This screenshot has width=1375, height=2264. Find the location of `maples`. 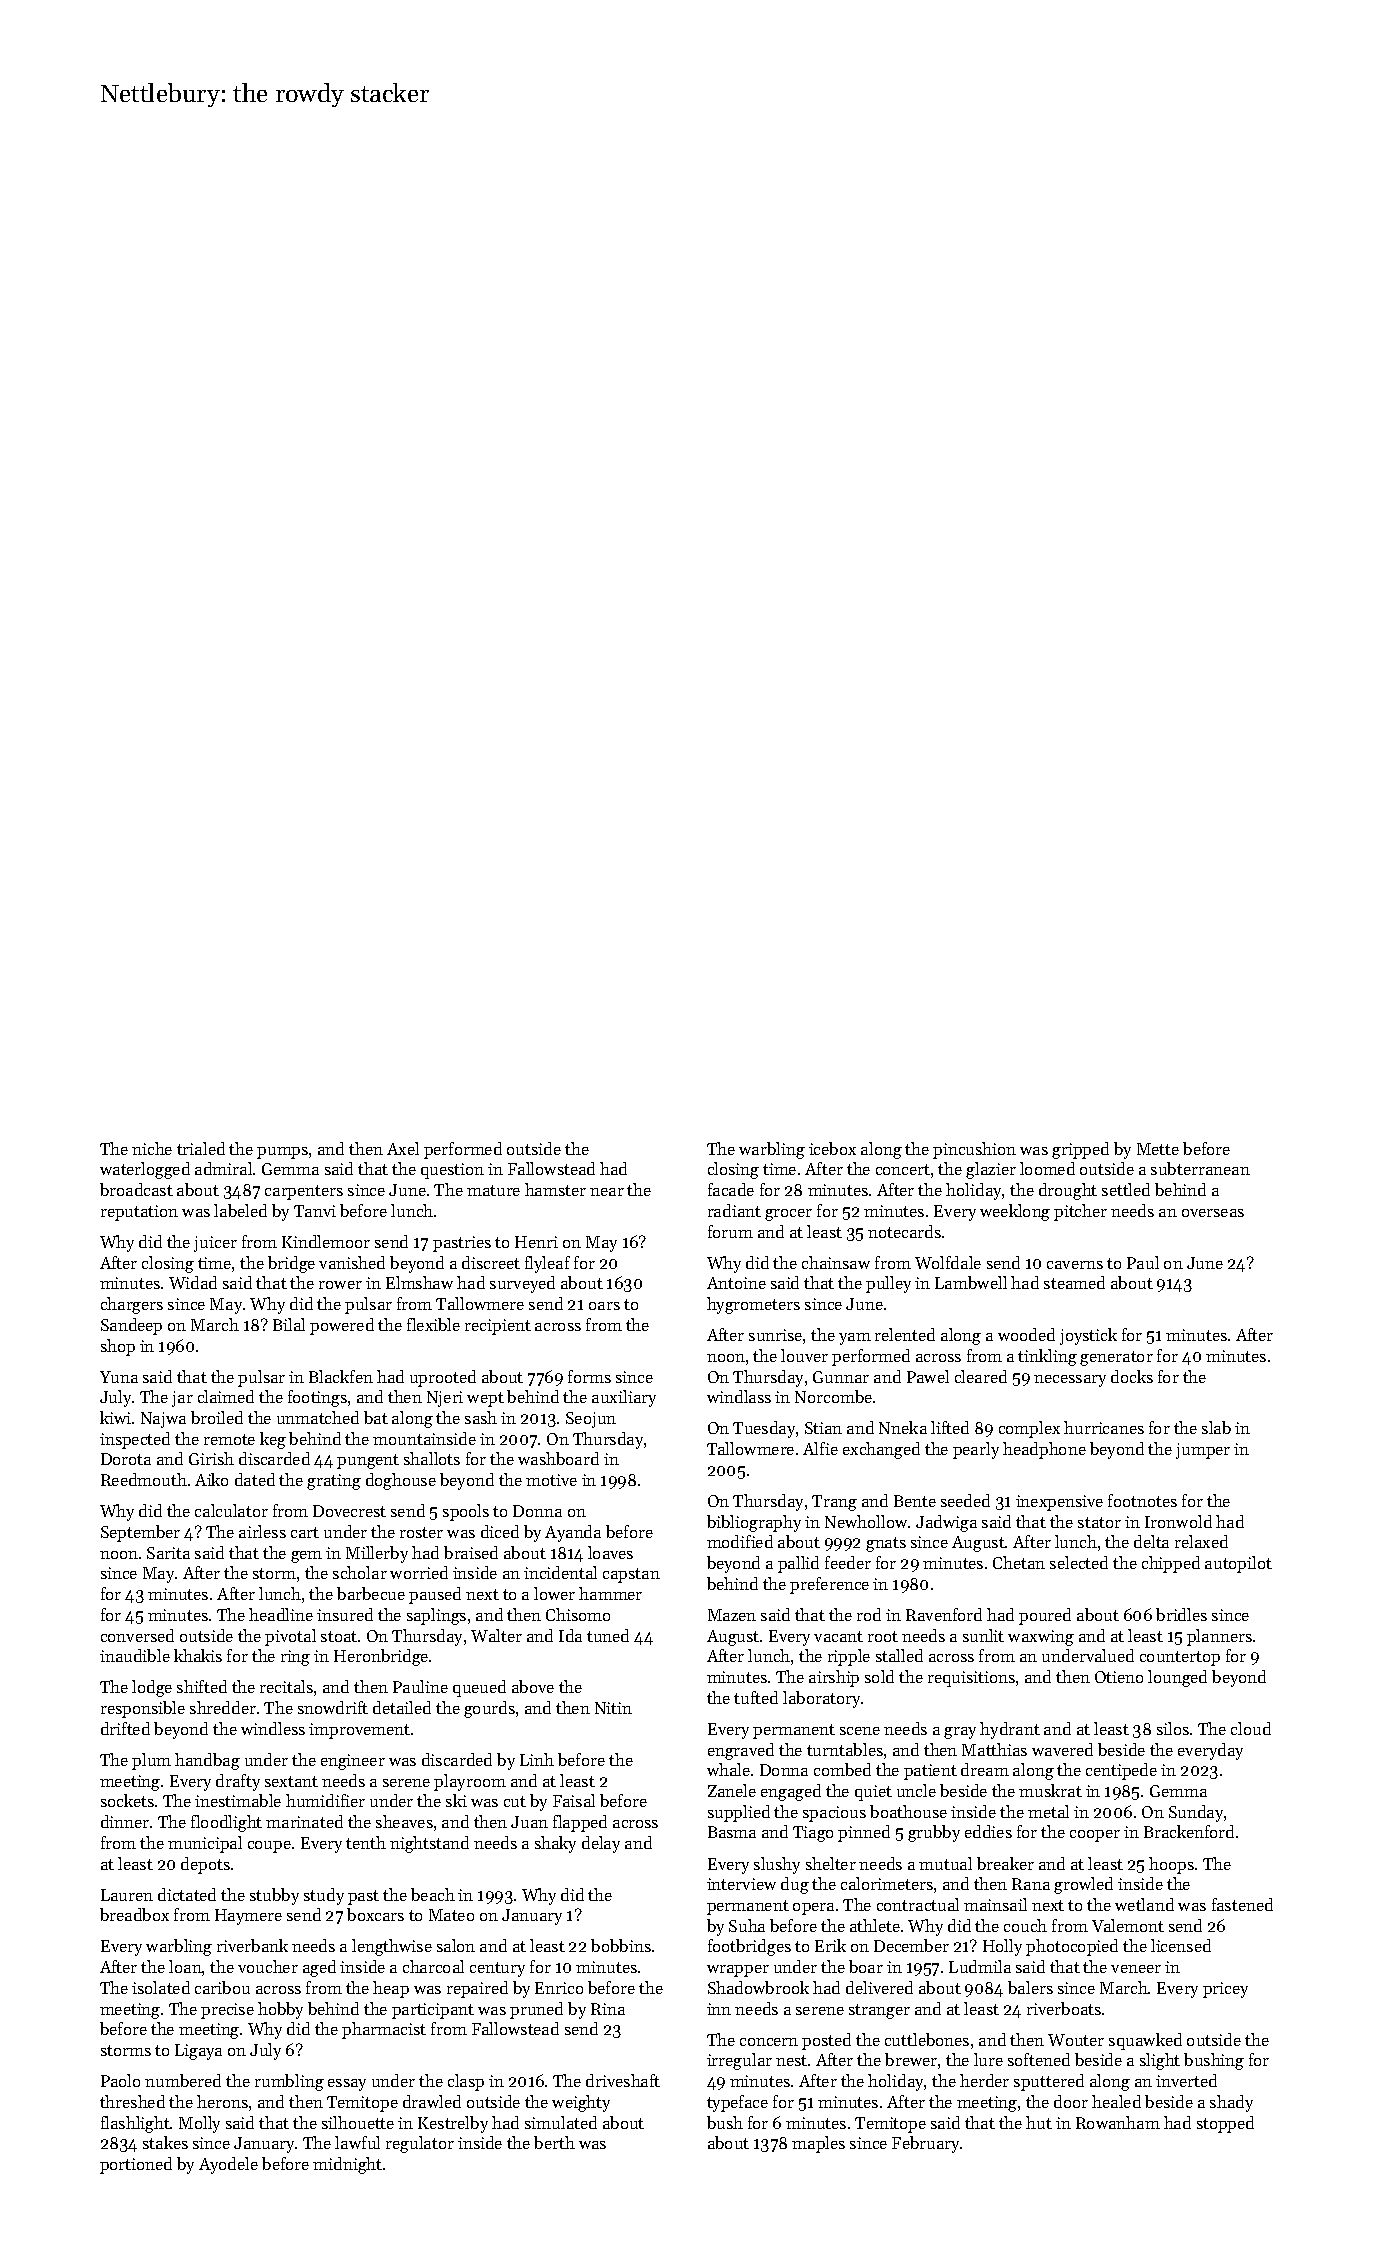

maples is located at coordinates (818, 2144).
